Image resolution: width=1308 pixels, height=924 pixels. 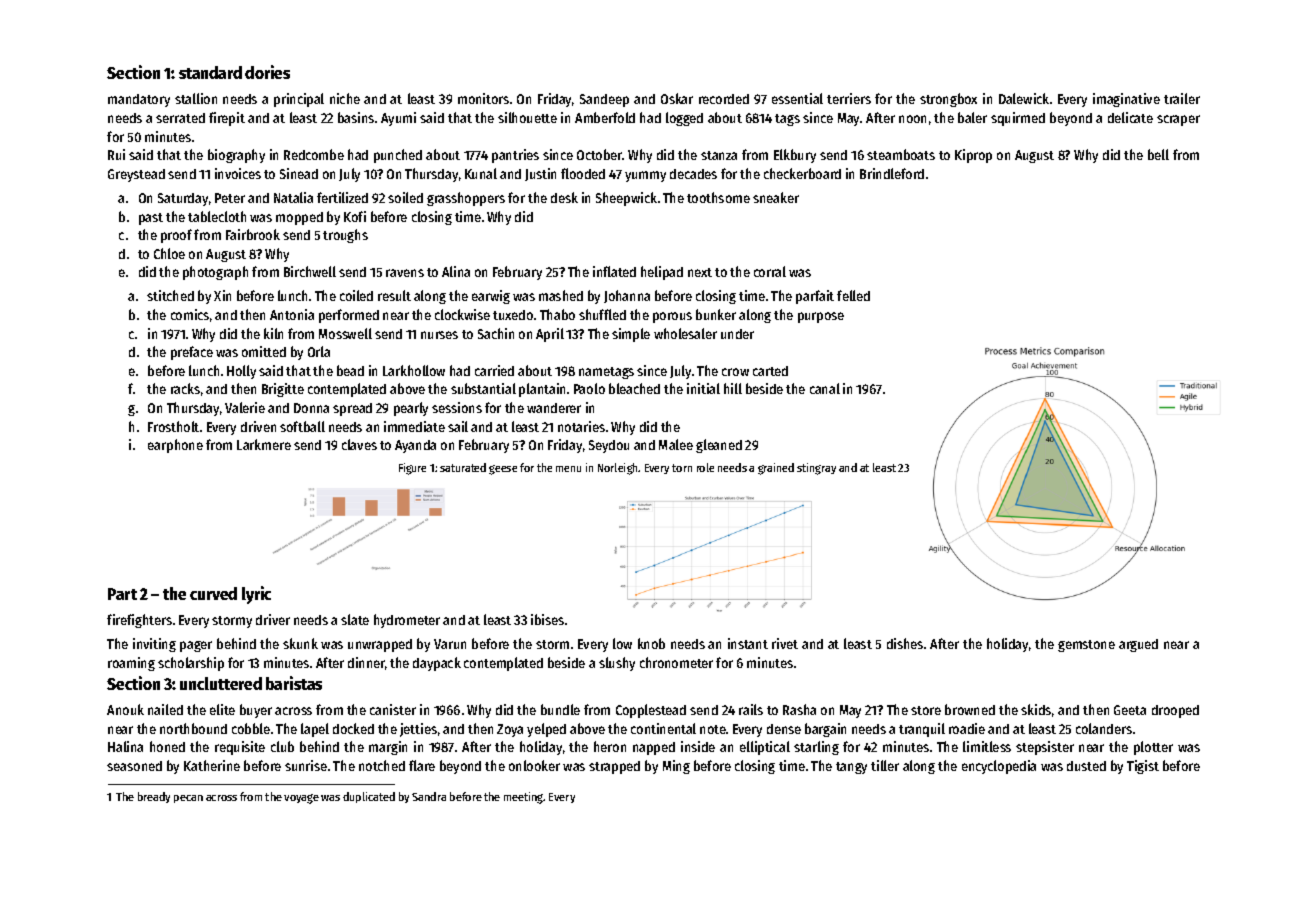 I want to click on felled, so click(x=853, y=295).
